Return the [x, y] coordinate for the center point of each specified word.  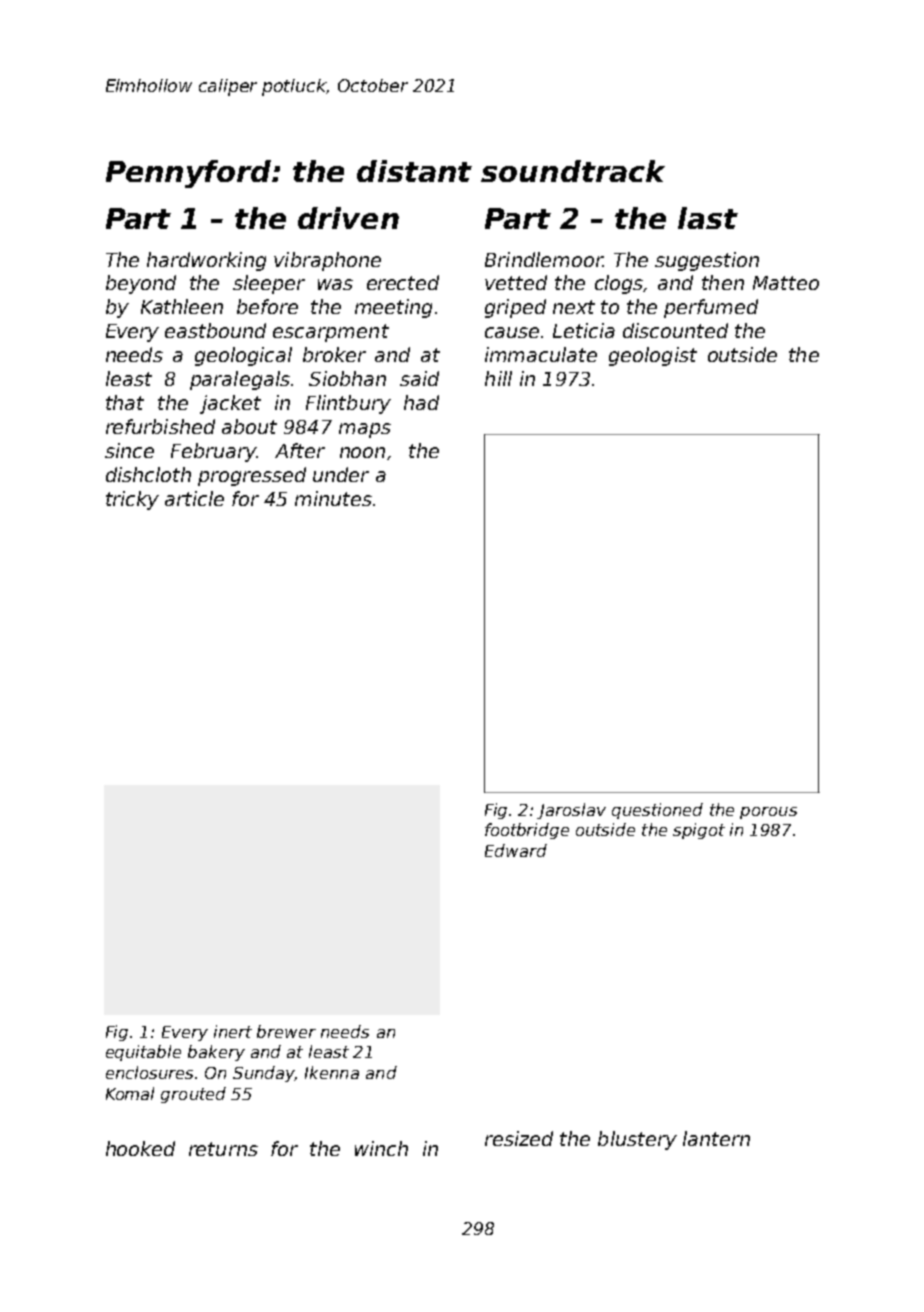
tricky [132, 500]
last [708, 218]
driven [348, 218]
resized [519, 1138]
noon [362, 452]
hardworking [206, 261]
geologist [653, 356]
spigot [699, 831]
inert [233, 1031]
